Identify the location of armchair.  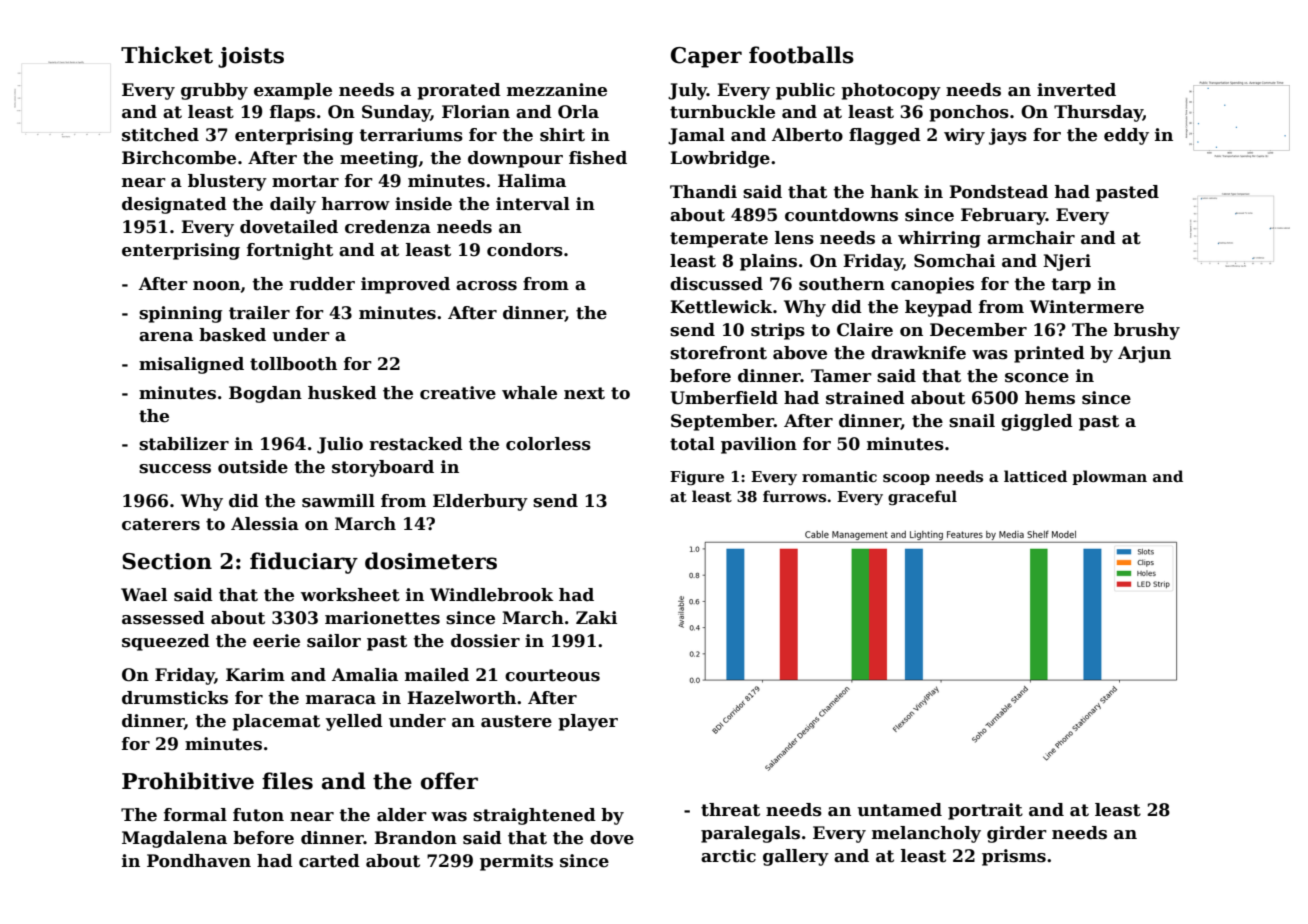
(1031, 238).
